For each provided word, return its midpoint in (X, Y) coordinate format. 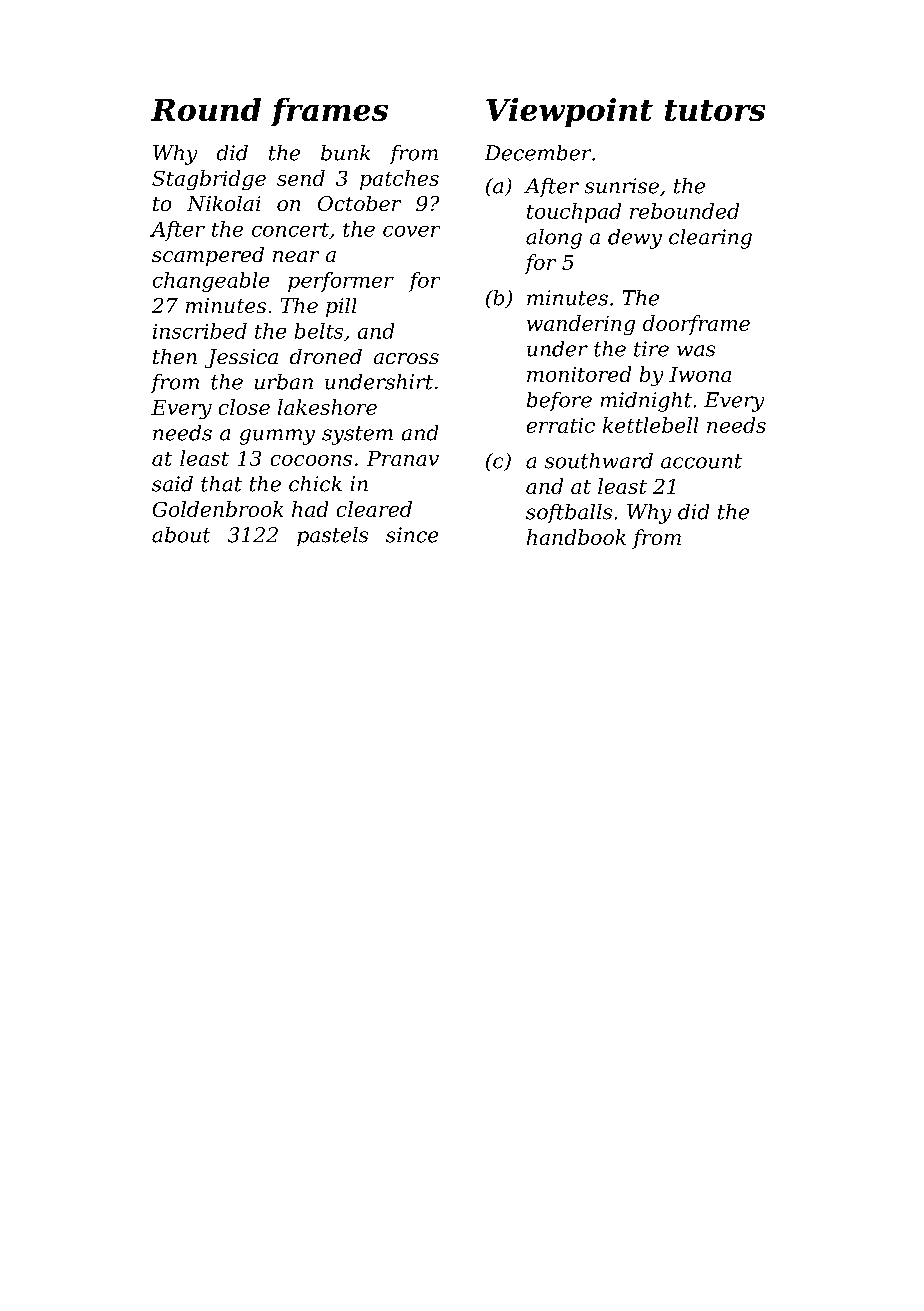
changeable (211, 282)
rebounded (684, 211)
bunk (345, 153)
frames (329, 112)
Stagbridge (209, 180)
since (412, 535)
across (406, 358)
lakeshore (327, 407)
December (538, 153)
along (554, 239)
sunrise (622, 186)
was (696, 351)
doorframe (696, 325)
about (181, 535)
